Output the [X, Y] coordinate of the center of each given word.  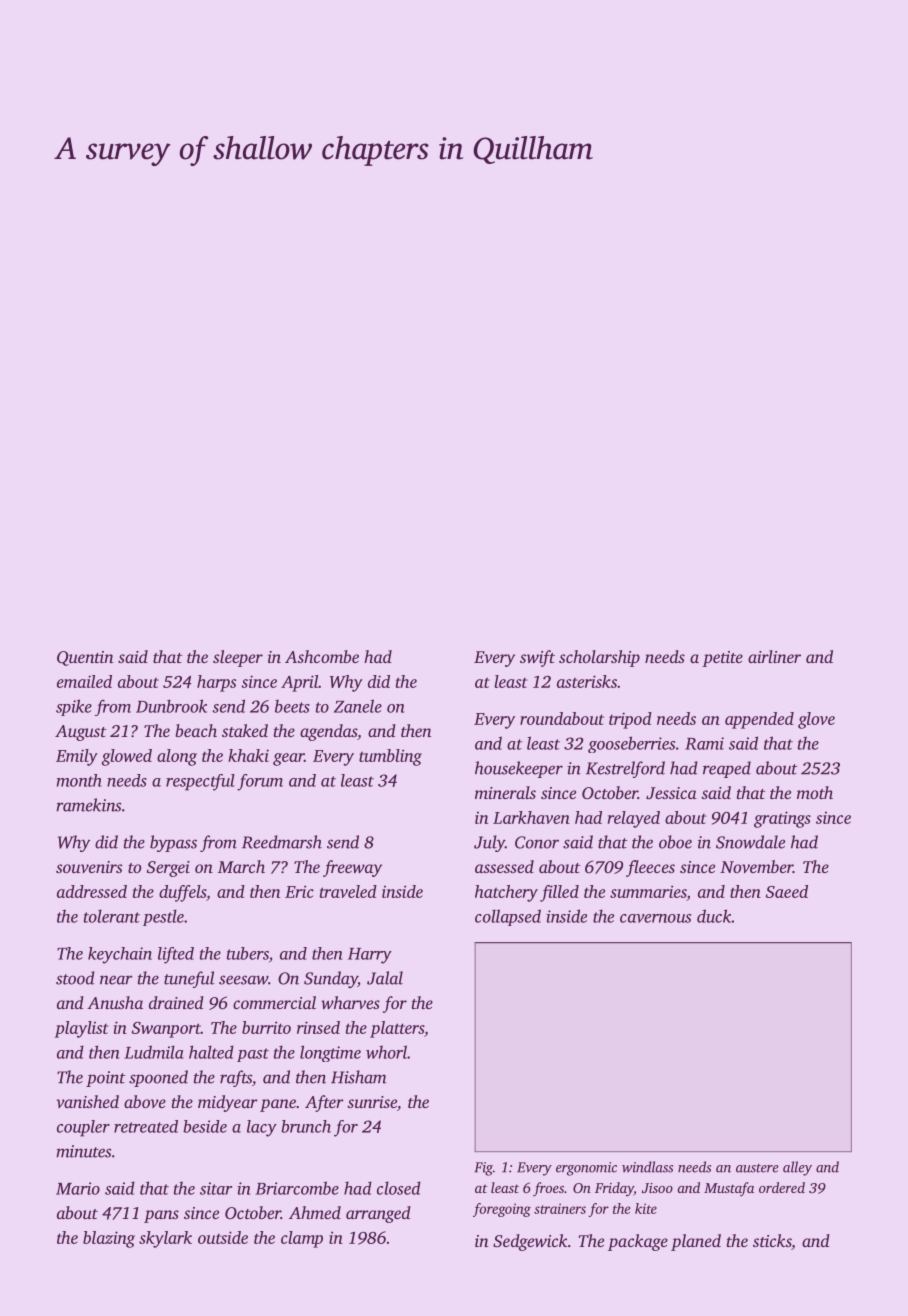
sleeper [238, 658]
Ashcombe [322, 656]
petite [722, 659]
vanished [87, 1101]
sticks [772, 1240]
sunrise [372, 1102]
